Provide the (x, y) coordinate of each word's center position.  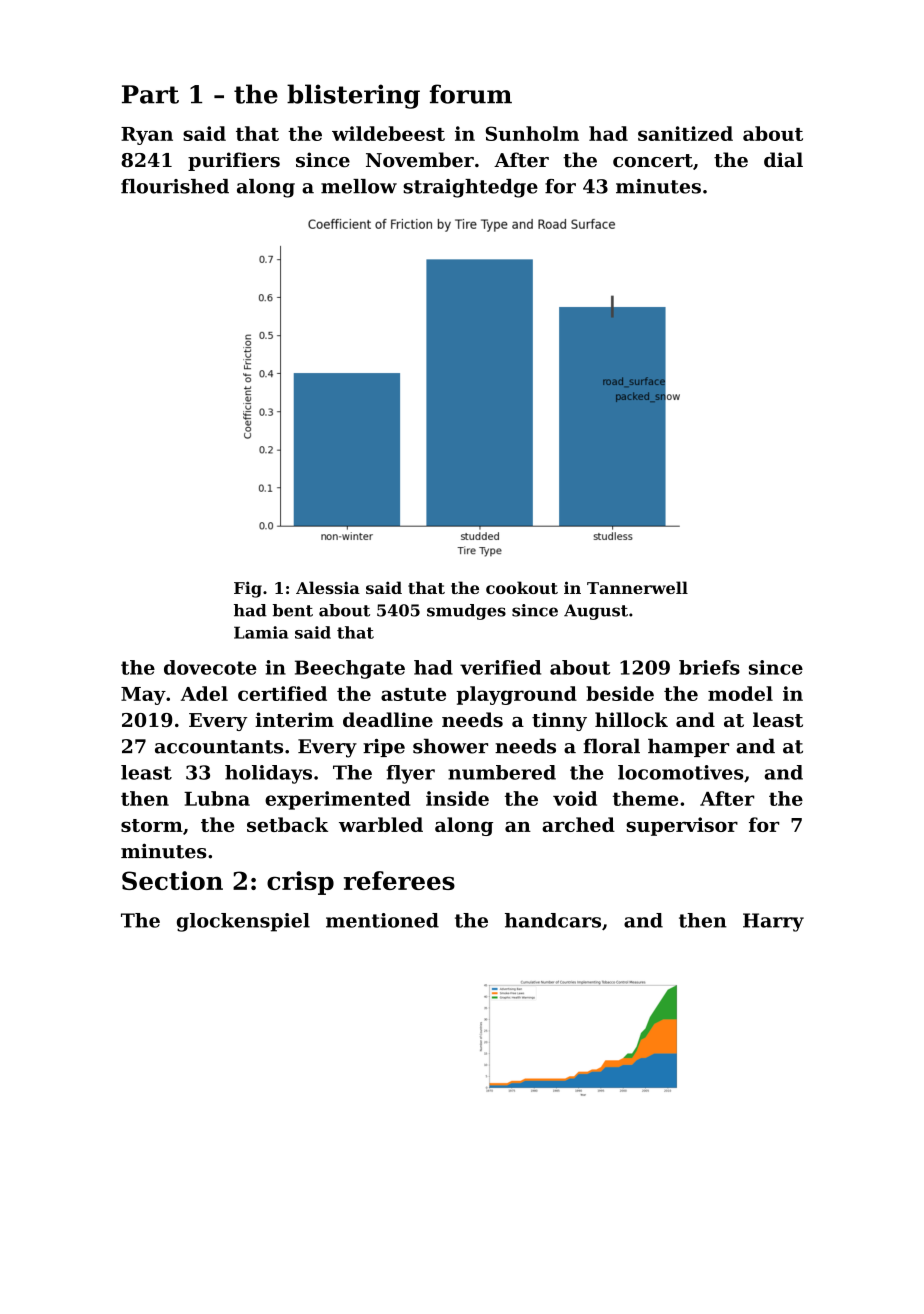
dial (783, 160)
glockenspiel (243, 922)
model (740, 693)
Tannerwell (637, 587)
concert (653, 161)
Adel (204, 693)
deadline (388, 719)
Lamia (261, 632)
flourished (175, 186)
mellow (359, 186)
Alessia (328, 587)
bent (293, 610)
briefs (709, 667)
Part (150, 94)
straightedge (470, 188)
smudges (466, 612)
